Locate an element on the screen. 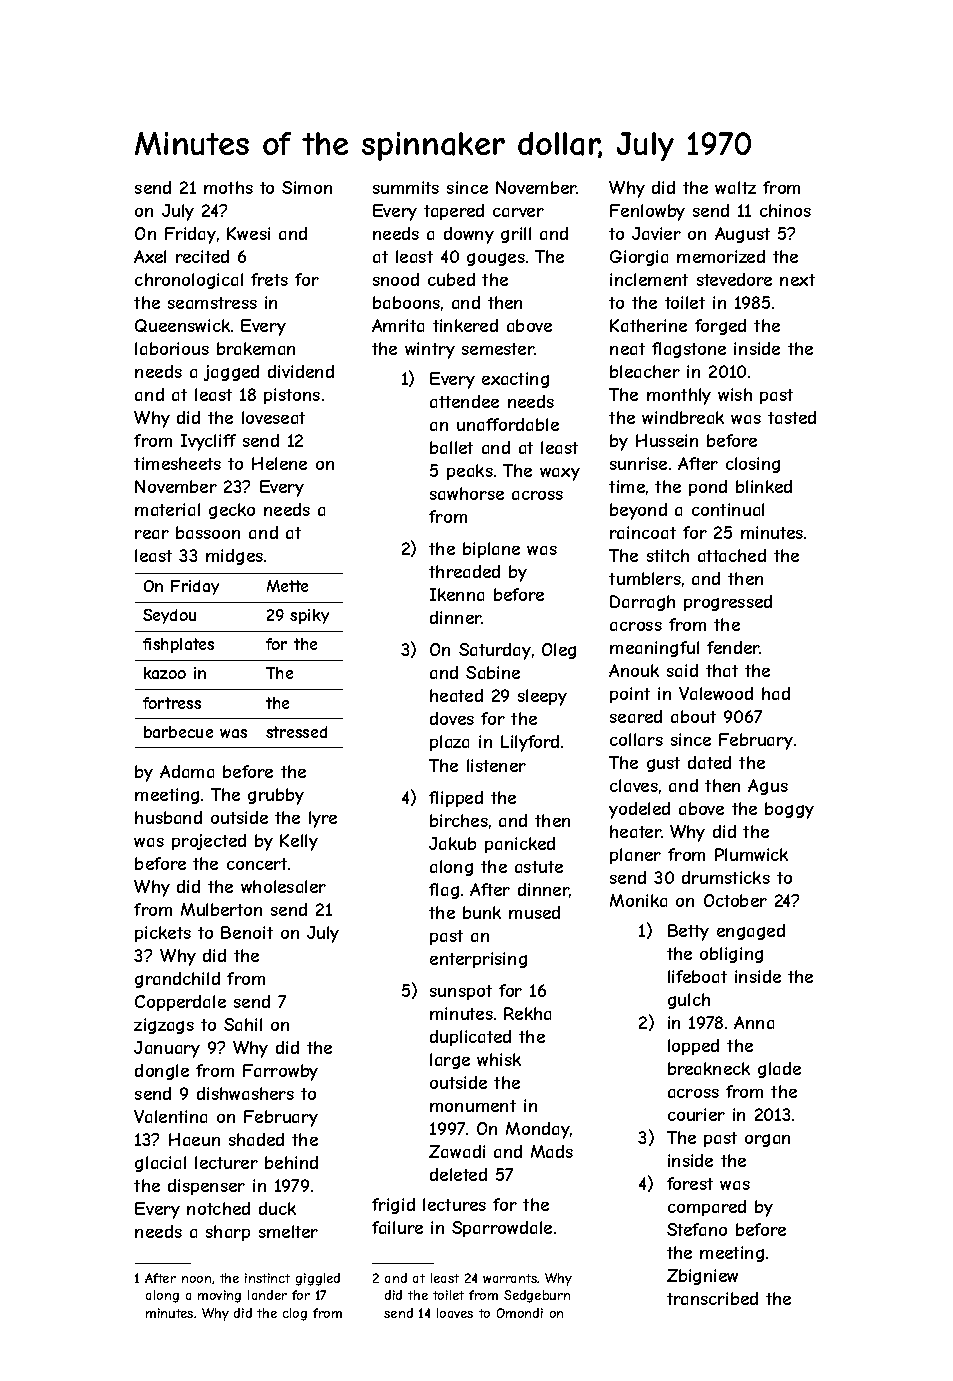 The image size is (953, 1381). summits is located at coordinates (406, 187).
